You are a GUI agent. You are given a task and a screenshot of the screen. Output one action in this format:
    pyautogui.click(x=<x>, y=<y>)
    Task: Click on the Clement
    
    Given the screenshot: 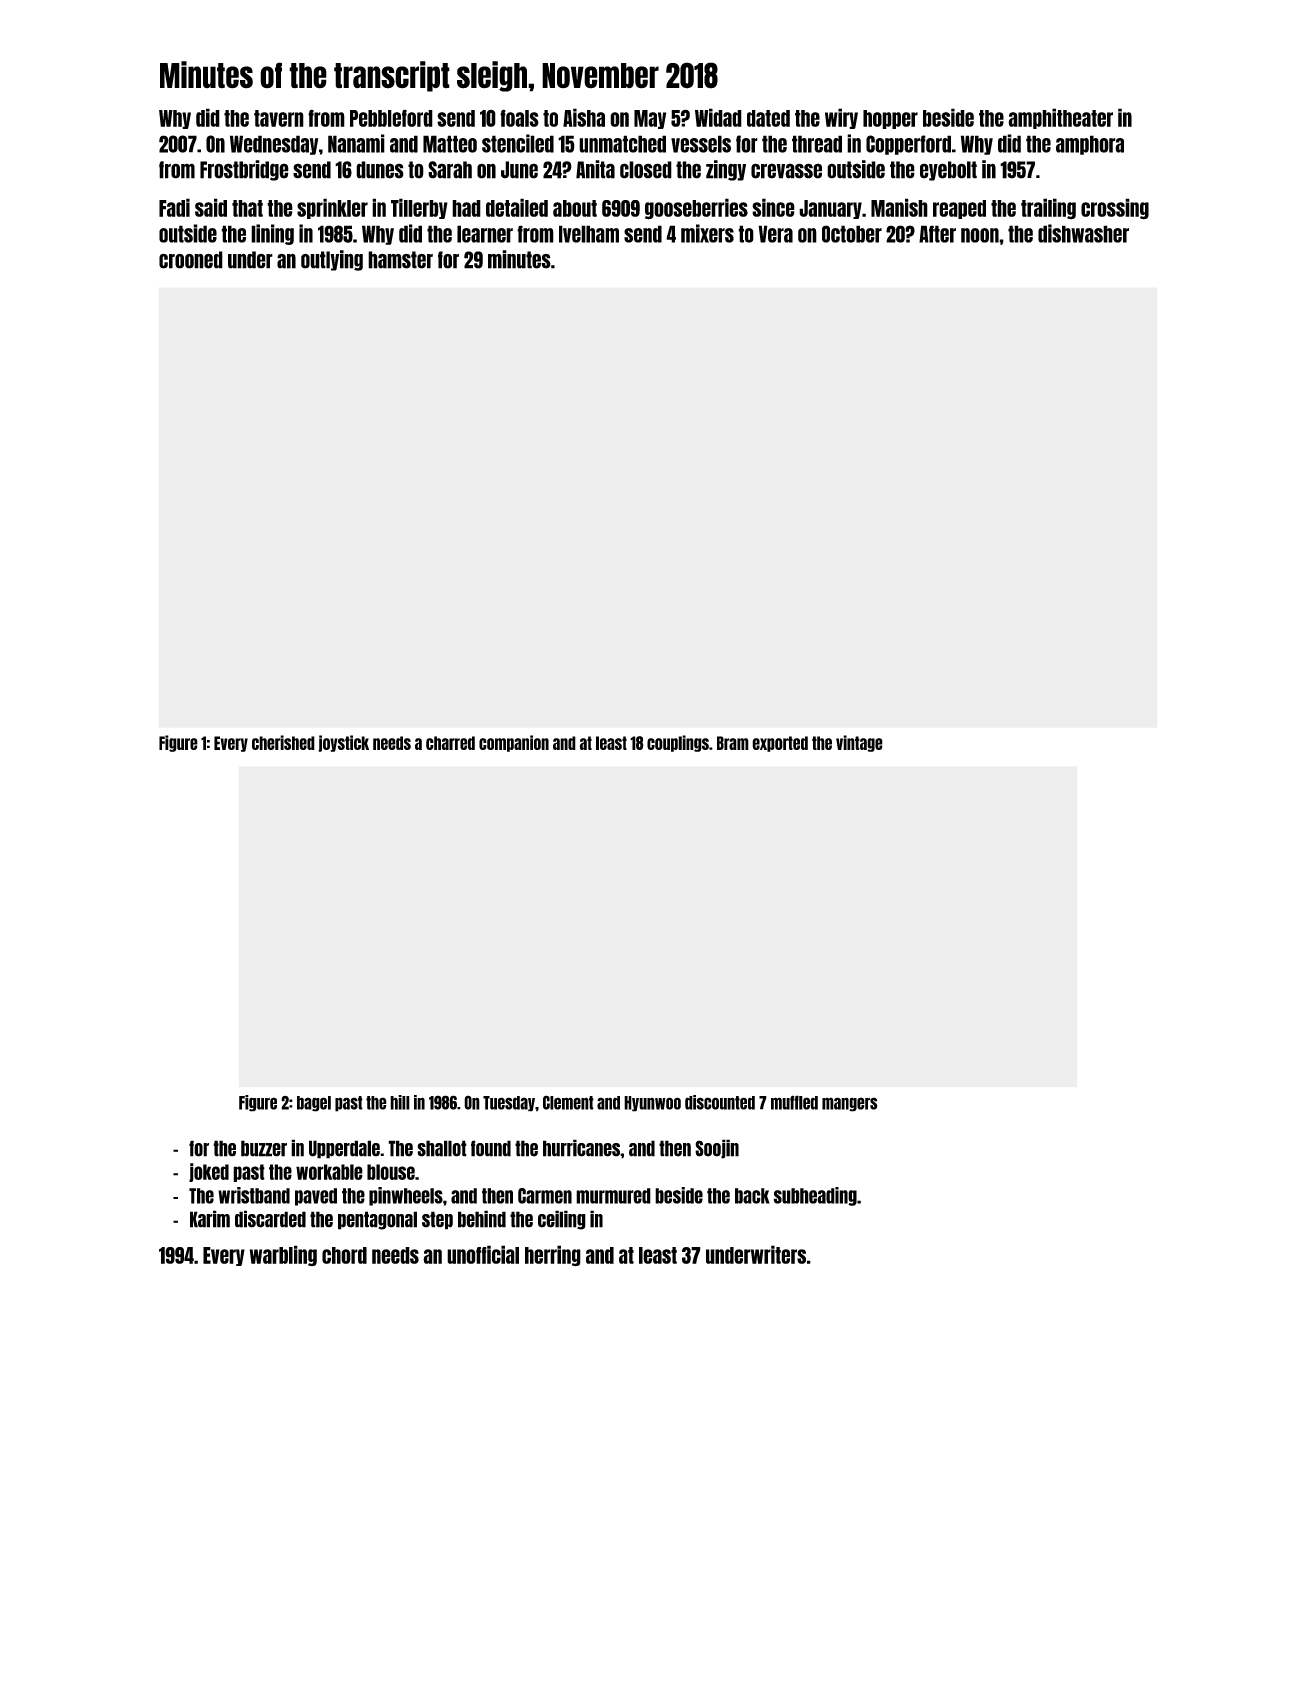 What is the action you would take?
    pyautogui.click(x=568, y=1102)
